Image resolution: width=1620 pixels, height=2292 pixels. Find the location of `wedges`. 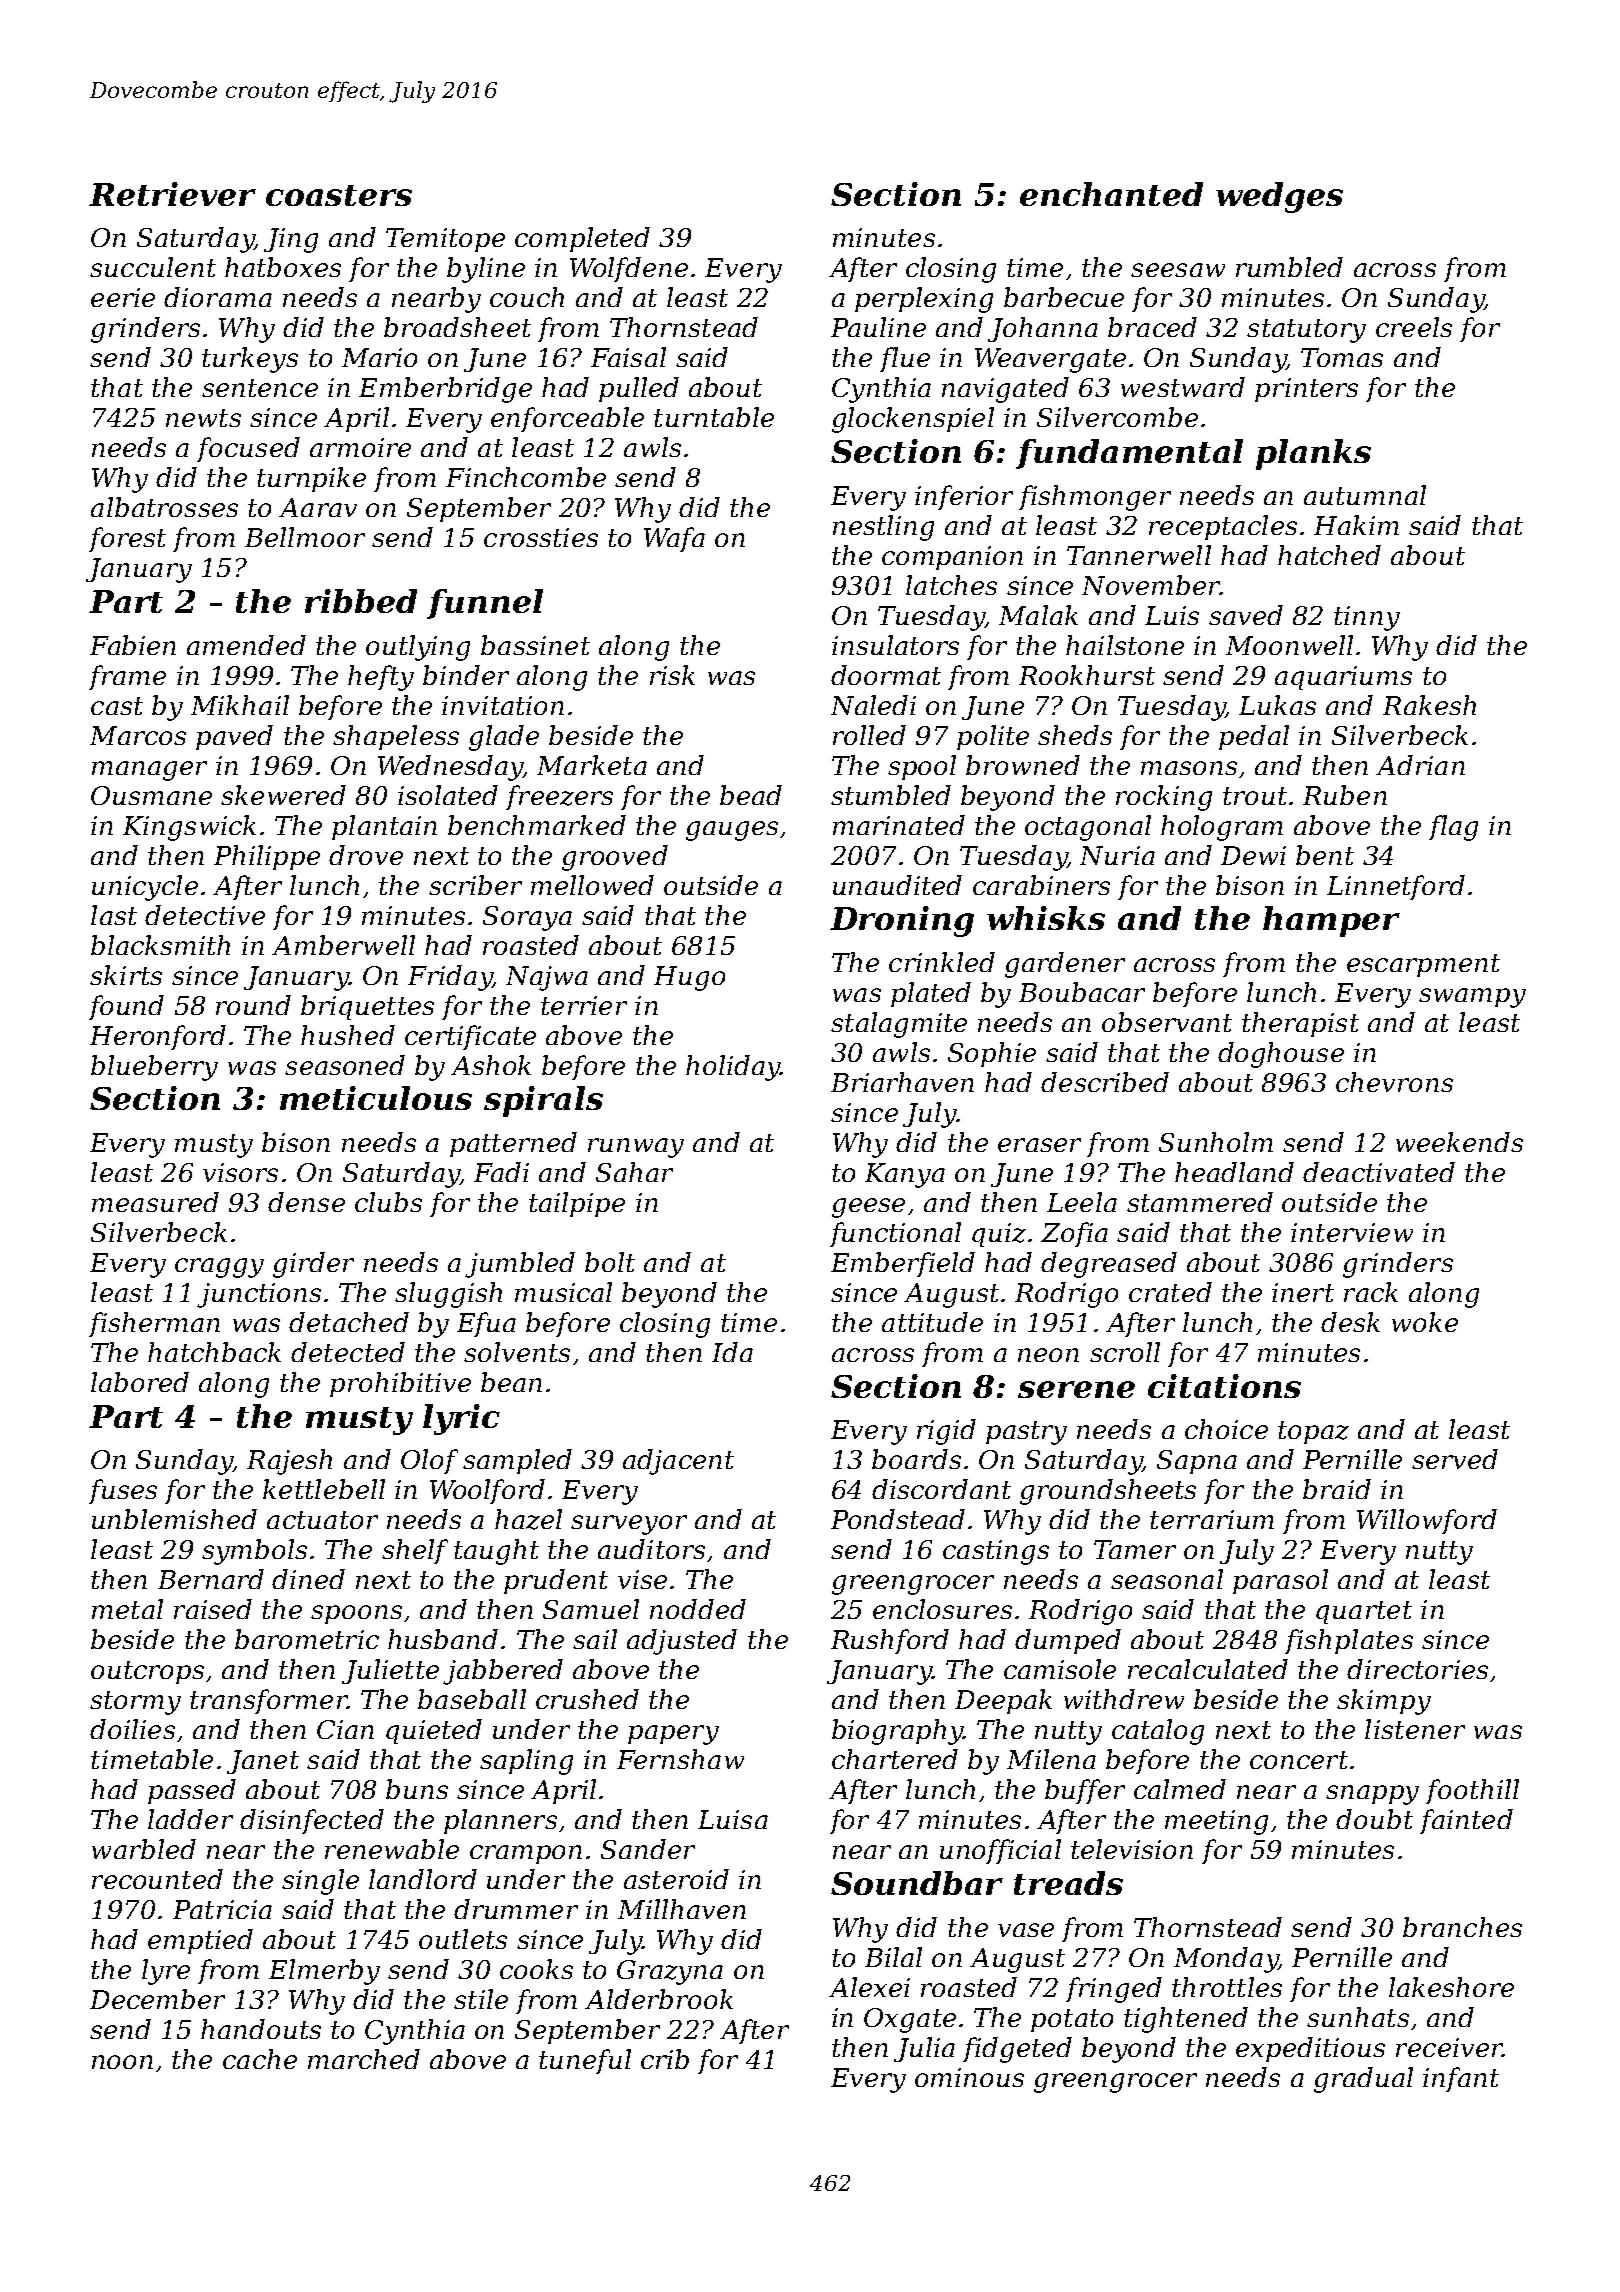

wedges is located at coordinates (1279, 197).
